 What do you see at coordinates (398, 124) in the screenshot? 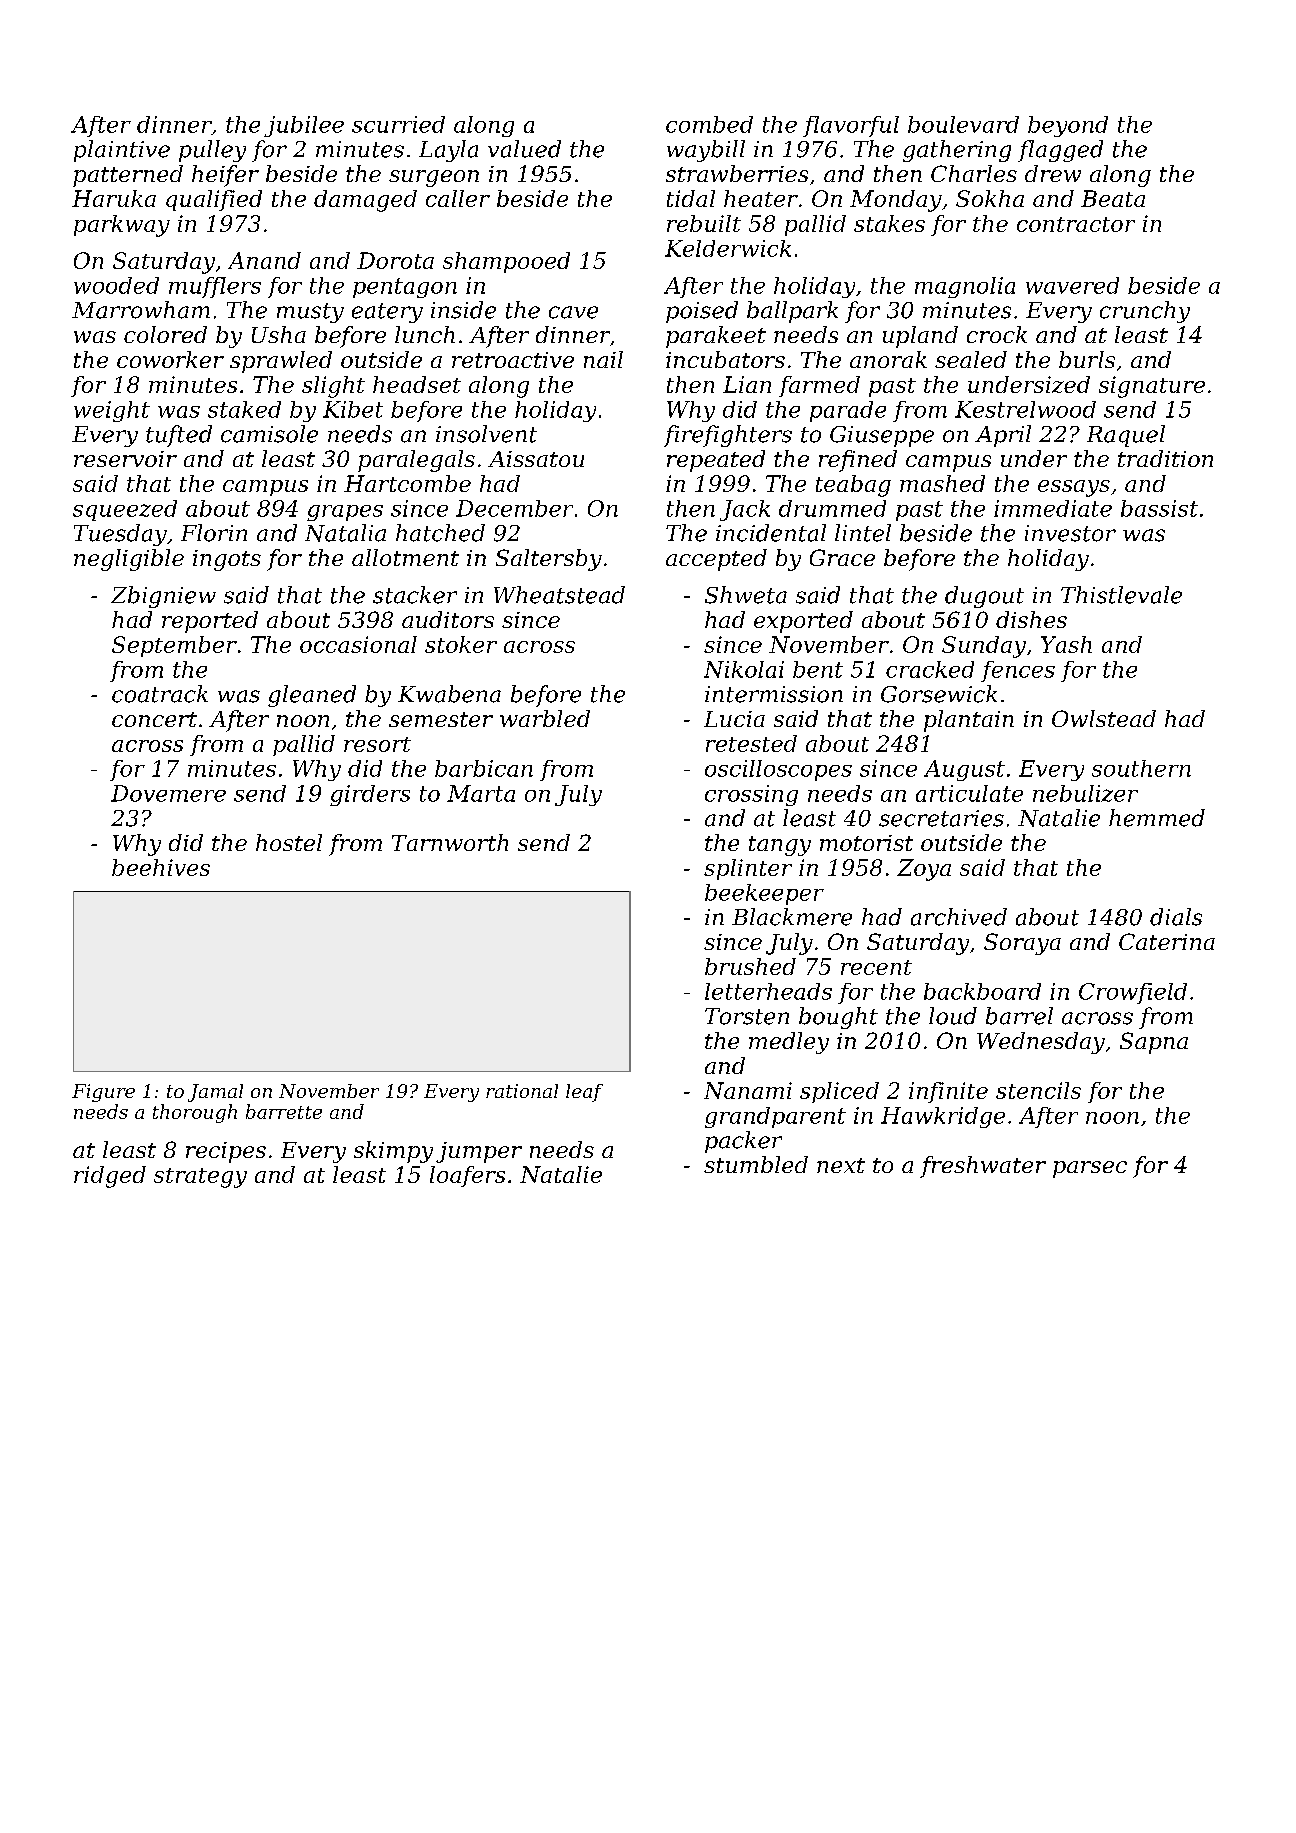
I see `scurried` at bounding box center [398, 124].
